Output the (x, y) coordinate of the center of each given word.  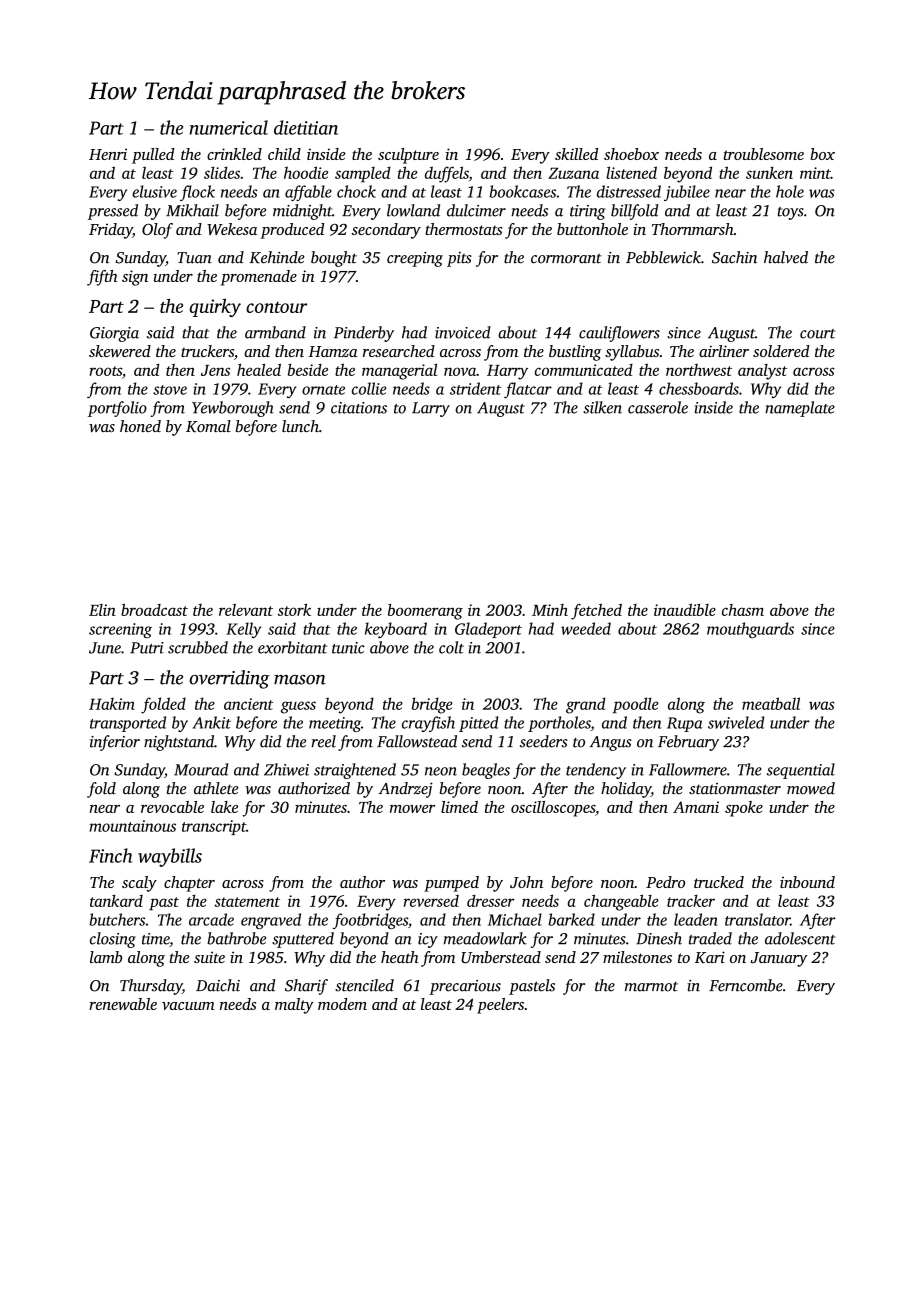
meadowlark (485, 938)
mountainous (133, 826)
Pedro (665, 882)
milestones (637, 957)
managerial (399, 372)
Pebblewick (663, 257)
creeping (415, 259)
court (817, 334)
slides (222, 172)
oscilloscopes (553, 809)
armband (275, 332)
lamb (106, 957)
